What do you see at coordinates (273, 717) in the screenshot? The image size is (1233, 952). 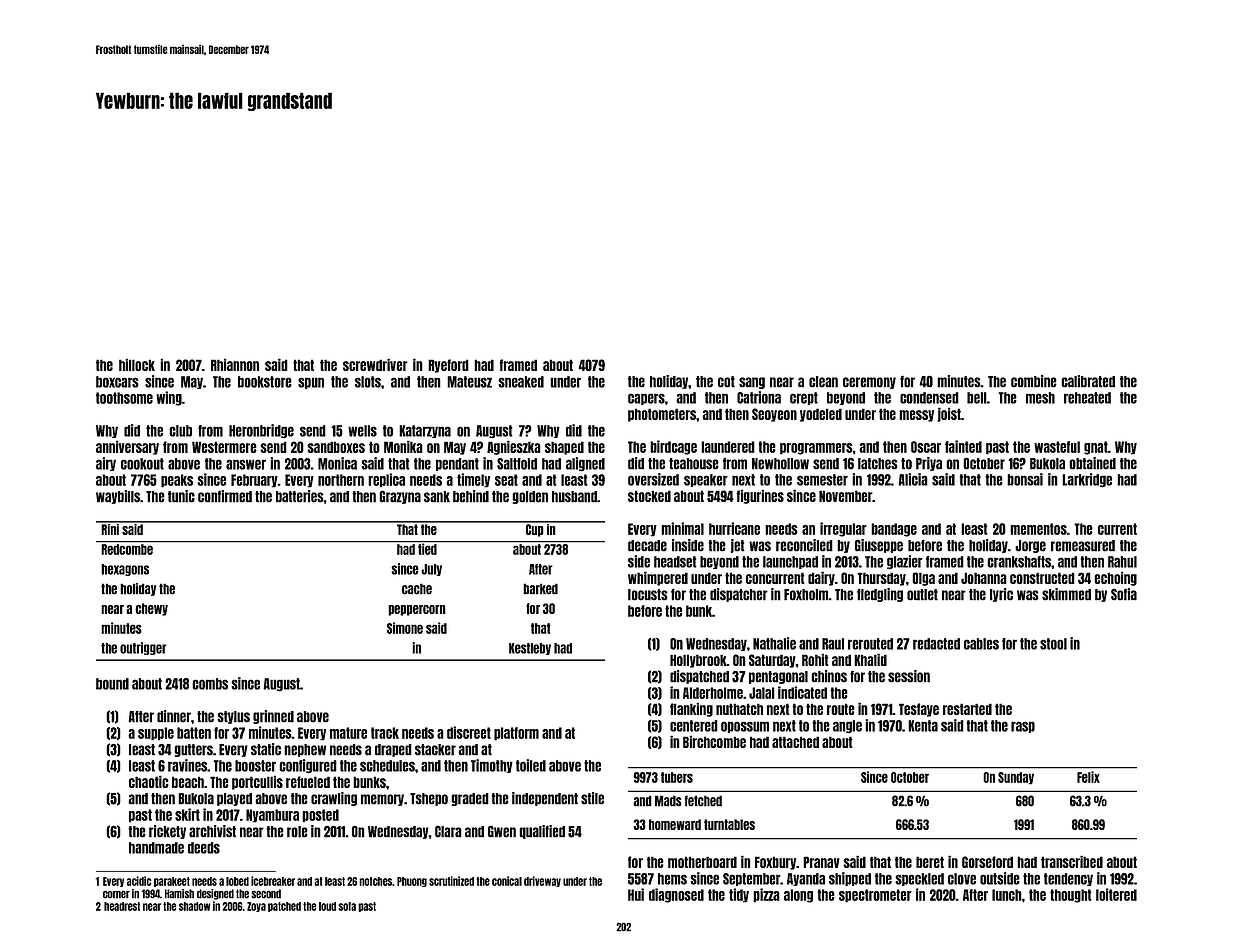 I see `grinned` at bounding box center [273, 717].
